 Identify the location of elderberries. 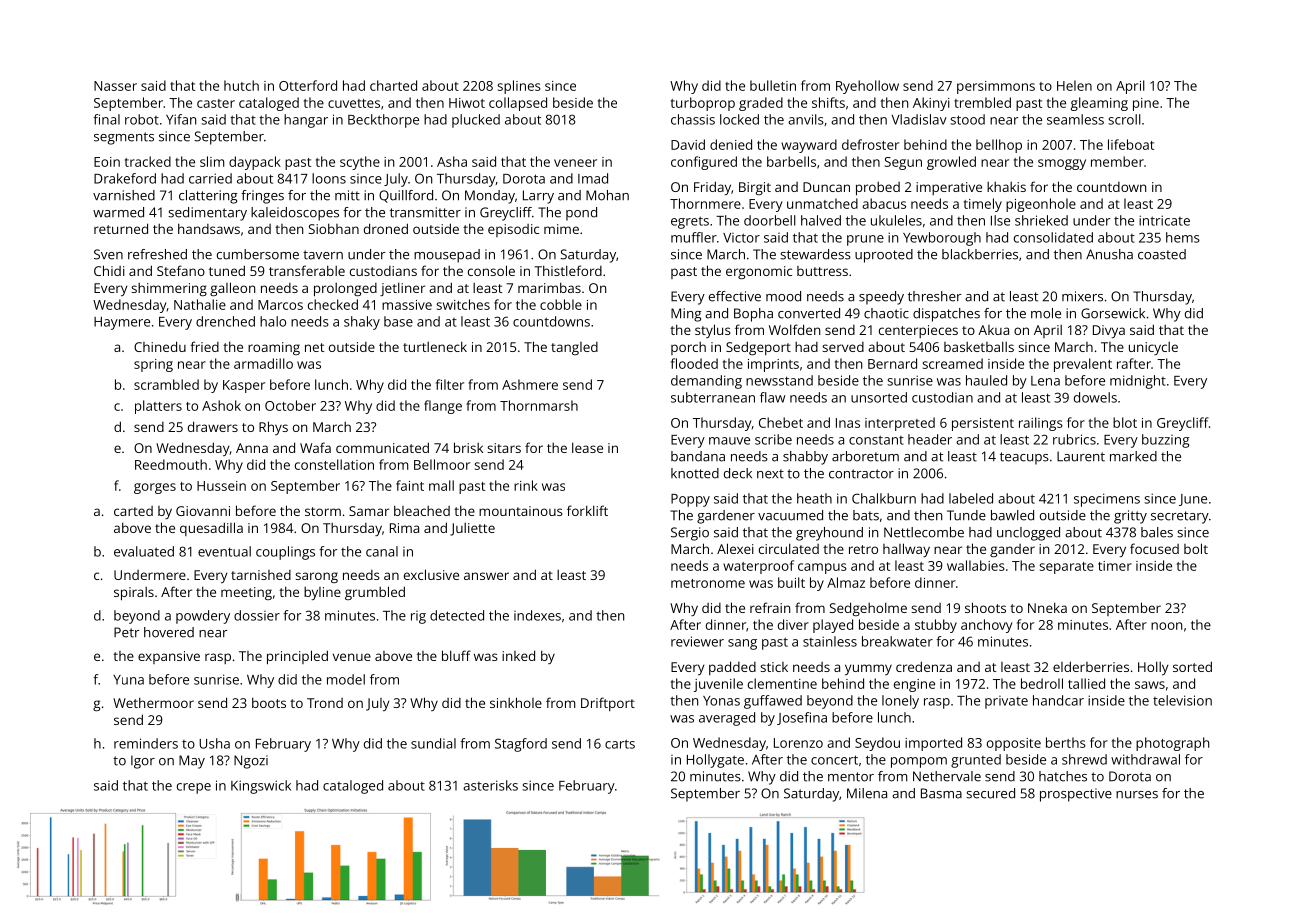
(1091, 666).
